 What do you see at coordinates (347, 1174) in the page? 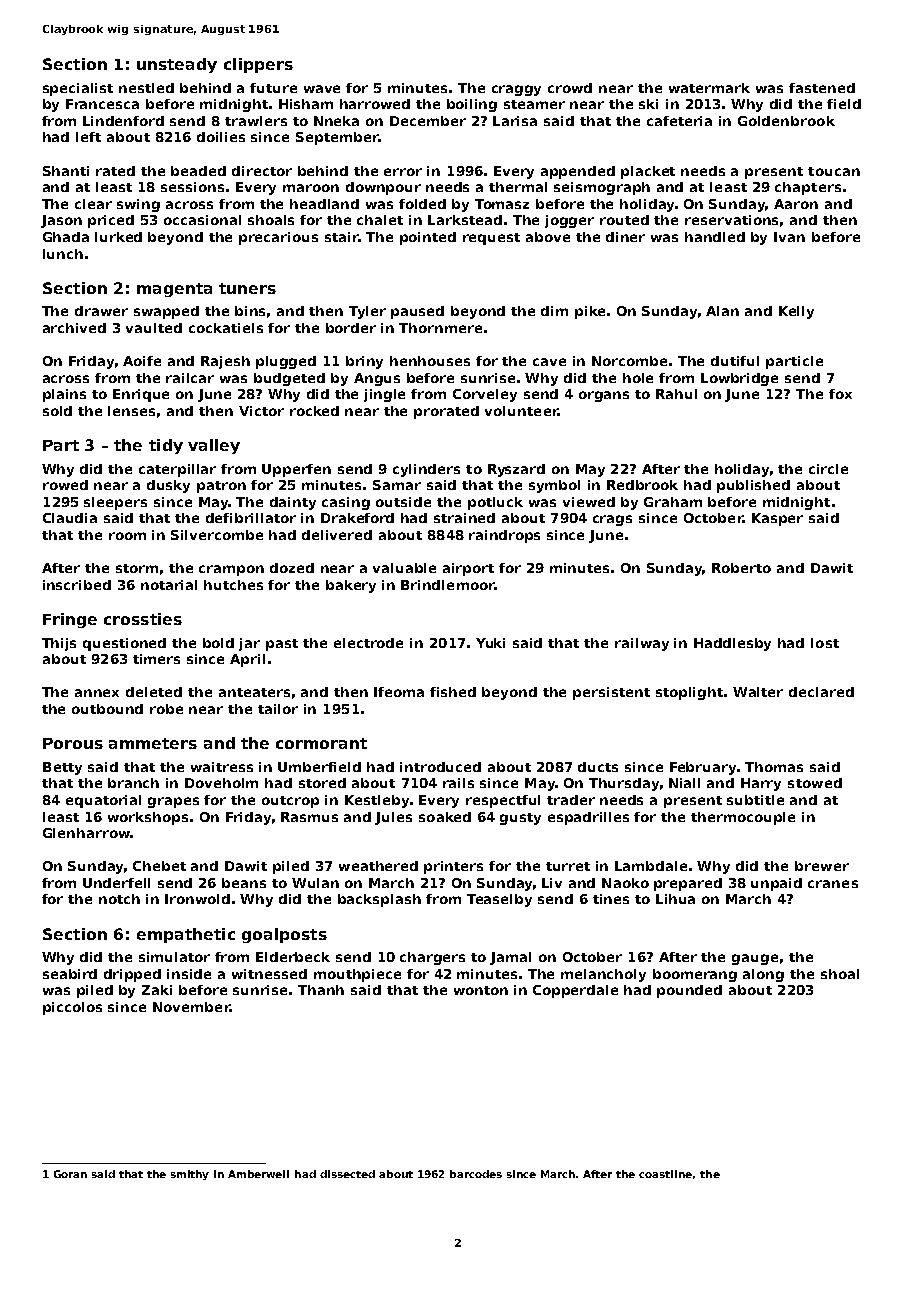
I see `dissected` at bounding box center [347, 1174].
